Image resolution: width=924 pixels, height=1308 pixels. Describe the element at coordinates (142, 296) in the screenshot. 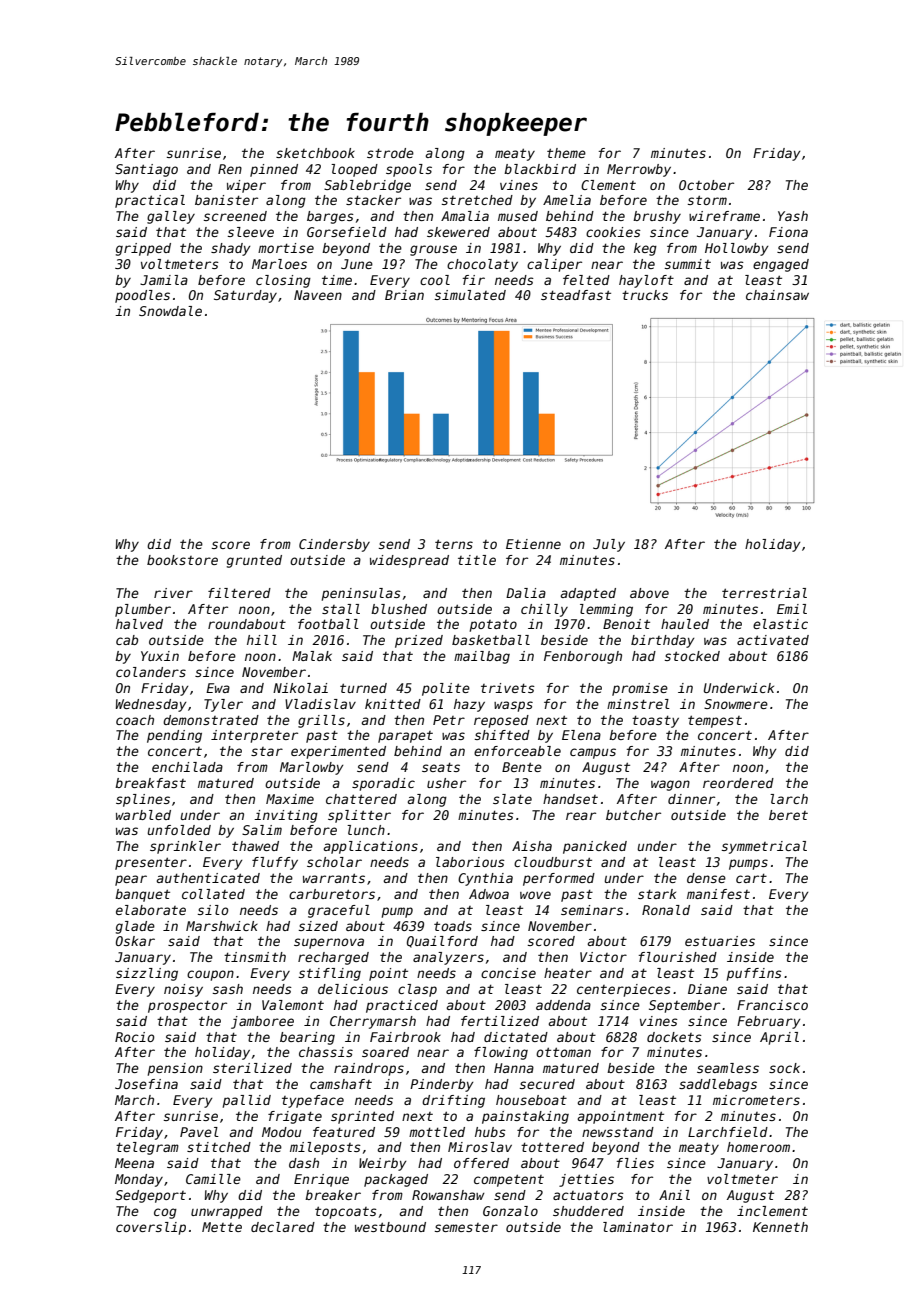

I see `poodles` at that location.
